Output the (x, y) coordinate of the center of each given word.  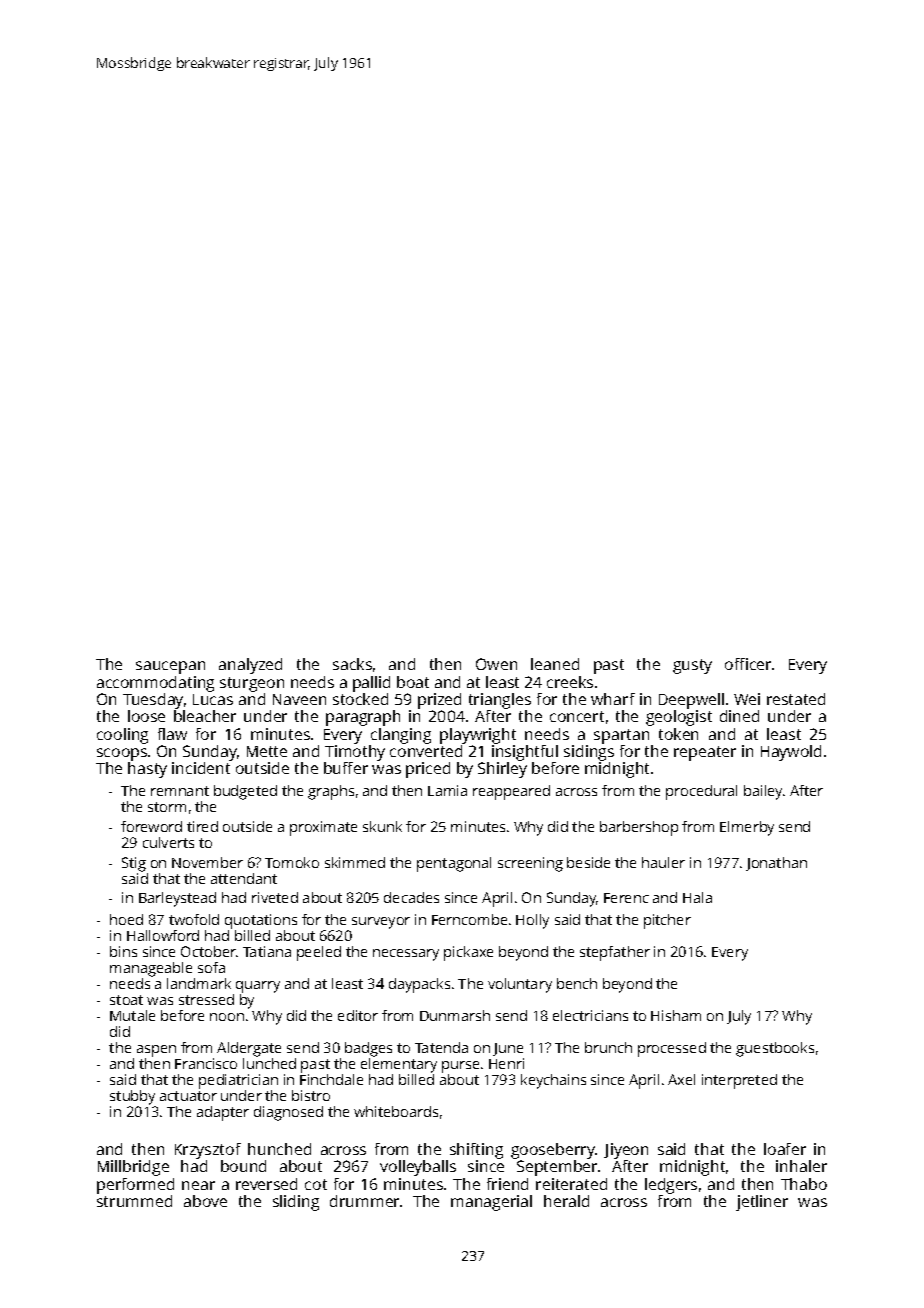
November (207, 862)
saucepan (170, 667)
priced (428, 770)
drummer (364, 1201)
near (198, 1185)
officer (748, 664)
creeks (570, 682)
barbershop (639, 828)
